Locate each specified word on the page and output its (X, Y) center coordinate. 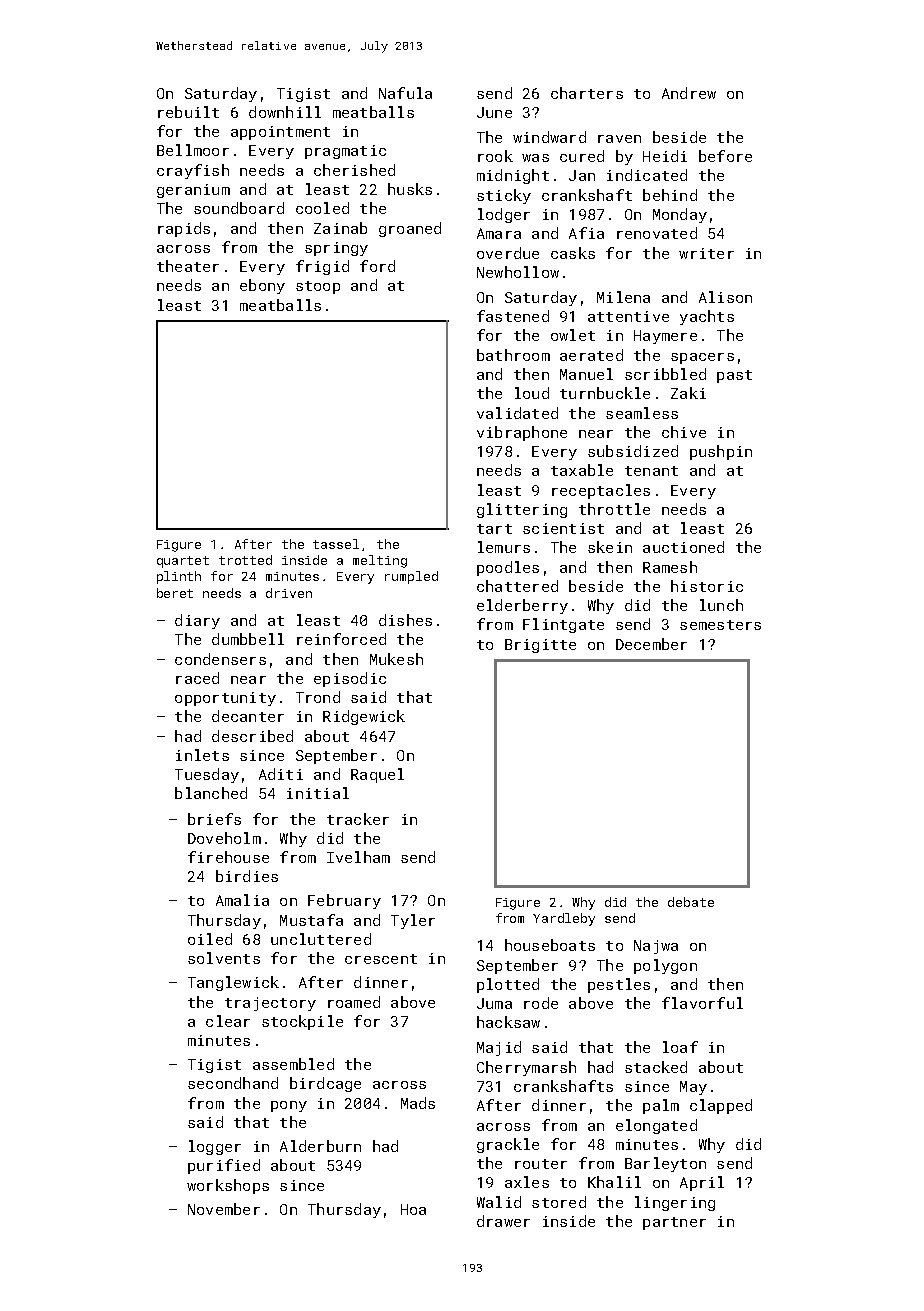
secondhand (233, 1083)
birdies (247, 876)
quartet (183, 562)
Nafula (405, 93)
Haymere (665, 337)
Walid (499, 1202)
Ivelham (358, 857)
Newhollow (518, 272)
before (725, 156)
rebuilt (188, 112)
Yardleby (564, 919)
